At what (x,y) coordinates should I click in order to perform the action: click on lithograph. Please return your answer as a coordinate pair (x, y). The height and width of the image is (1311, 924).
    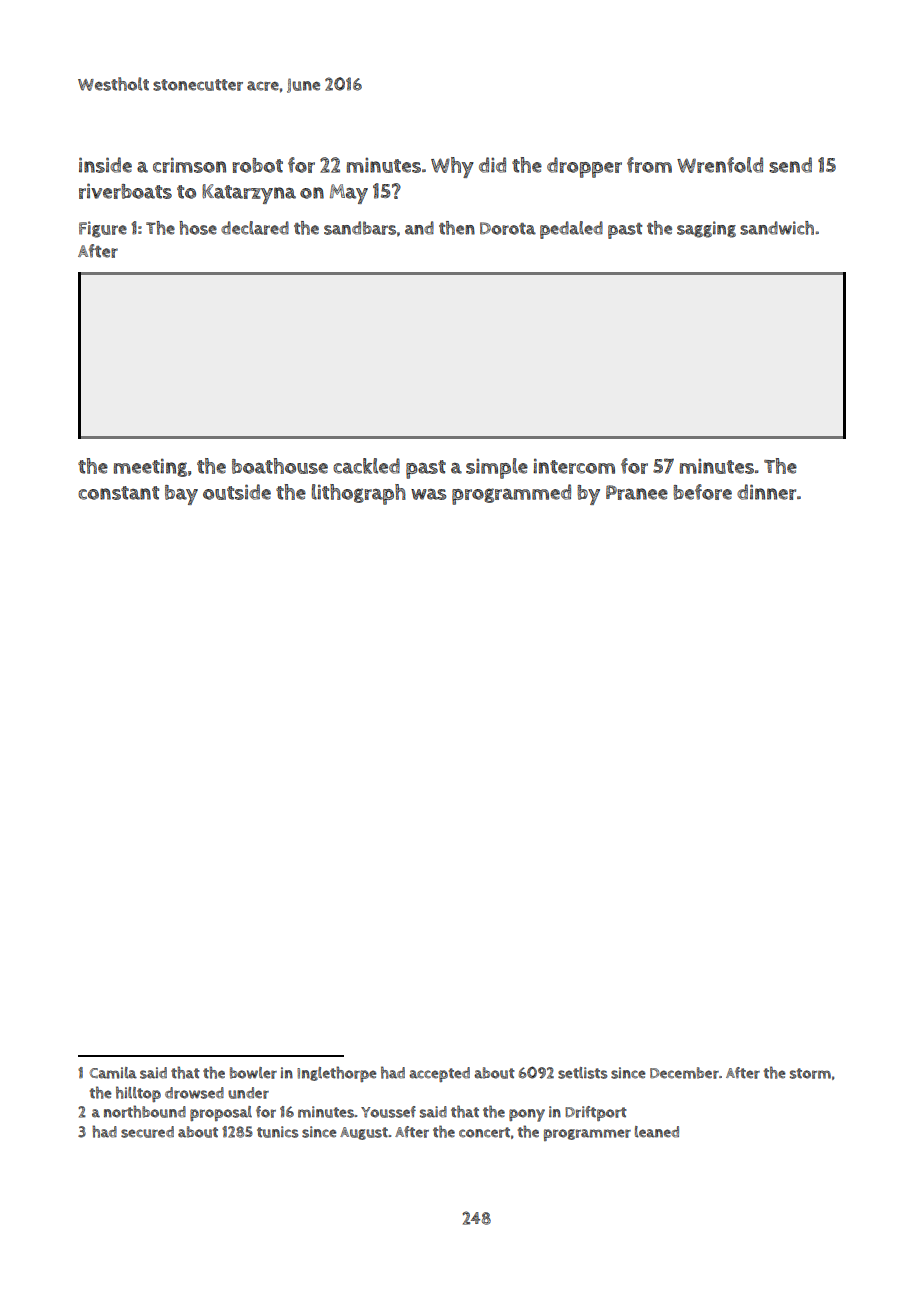
    Looking at the image, I should click on (359, 494).
